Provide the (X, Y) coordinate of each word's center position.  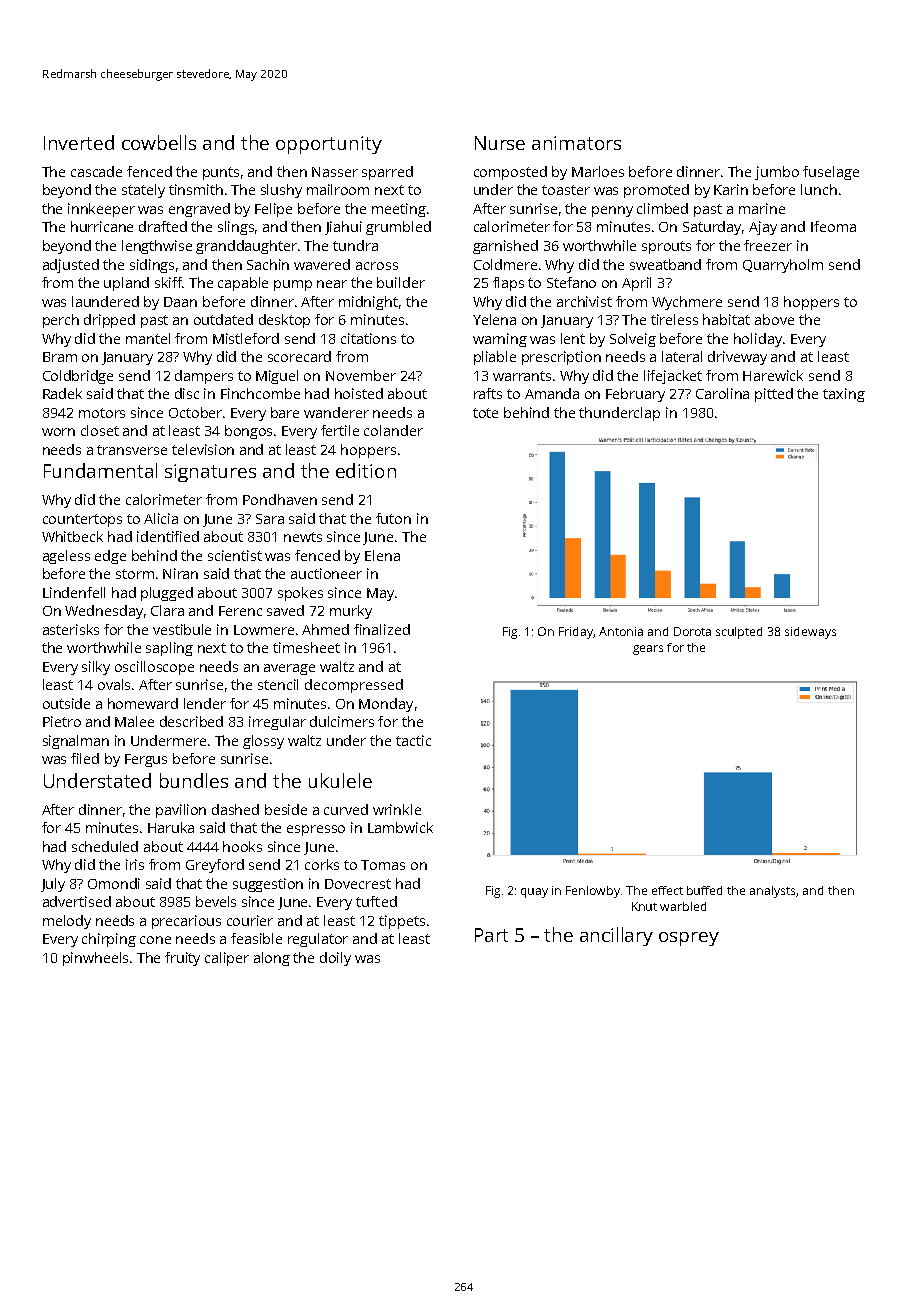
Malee (134, 721)
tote (485, 413)
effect (667, 890)
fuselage (831, 173)
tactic (413, 740)
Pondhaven (280, 499)
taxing (844, 395)
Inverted (79, 142)
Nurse (500, 143)
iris (135, 864)
